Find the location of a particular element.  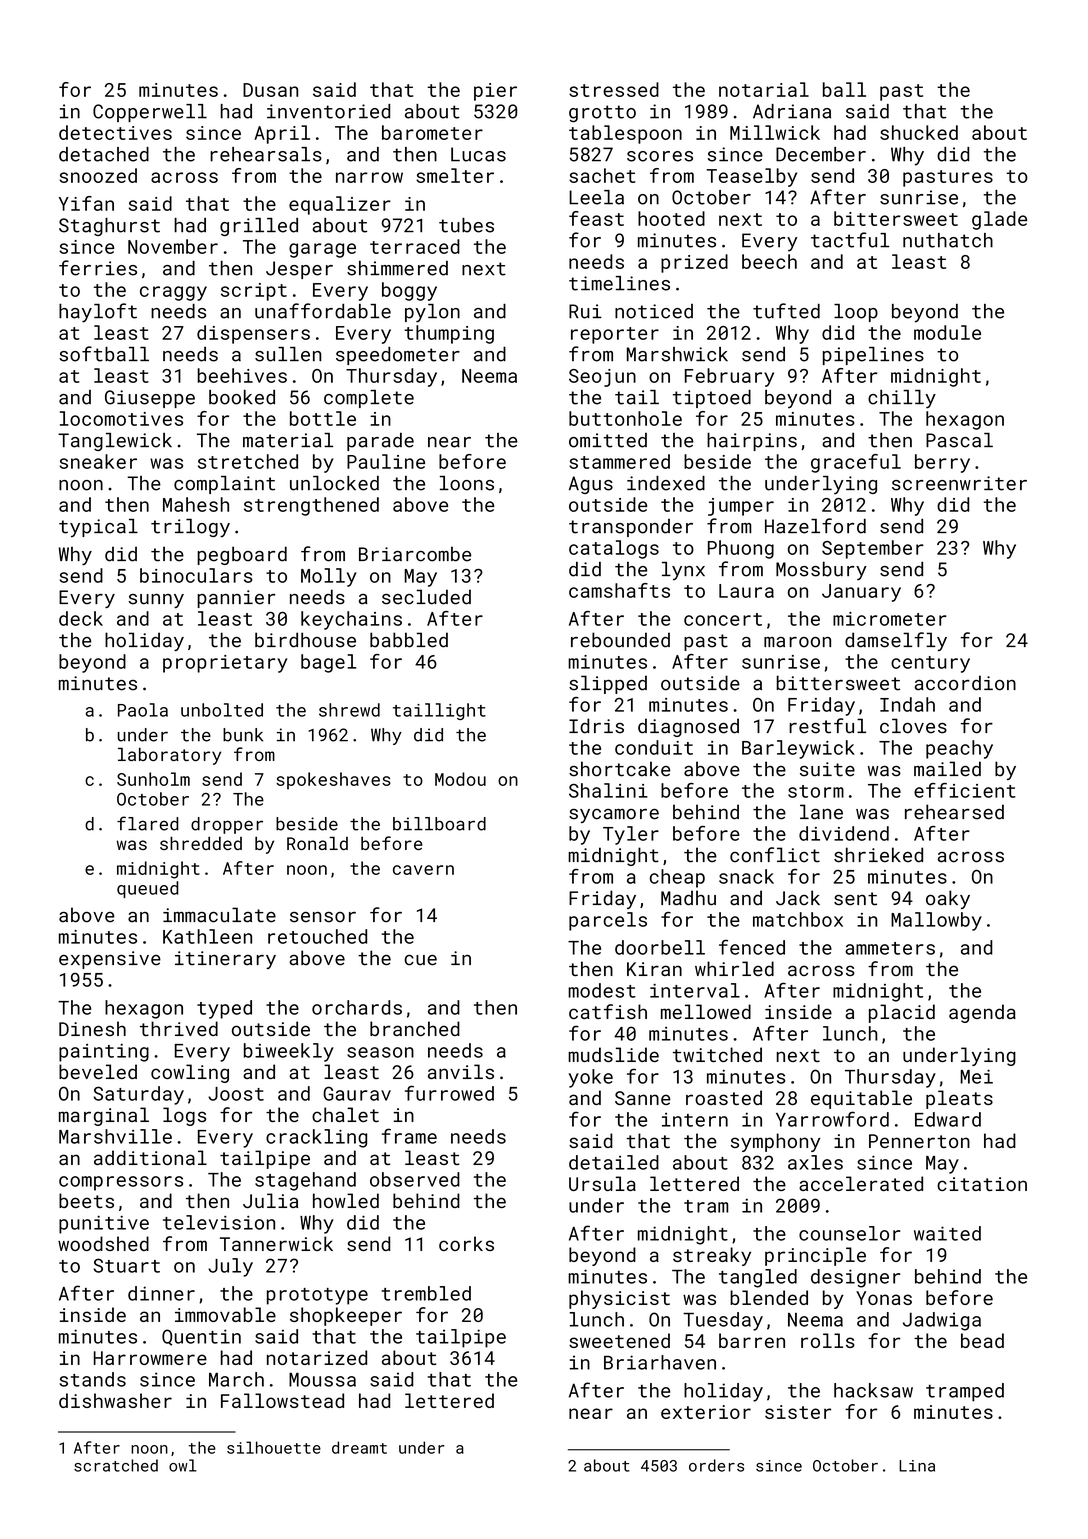

matchbox is located at coordinates (798, 919).
